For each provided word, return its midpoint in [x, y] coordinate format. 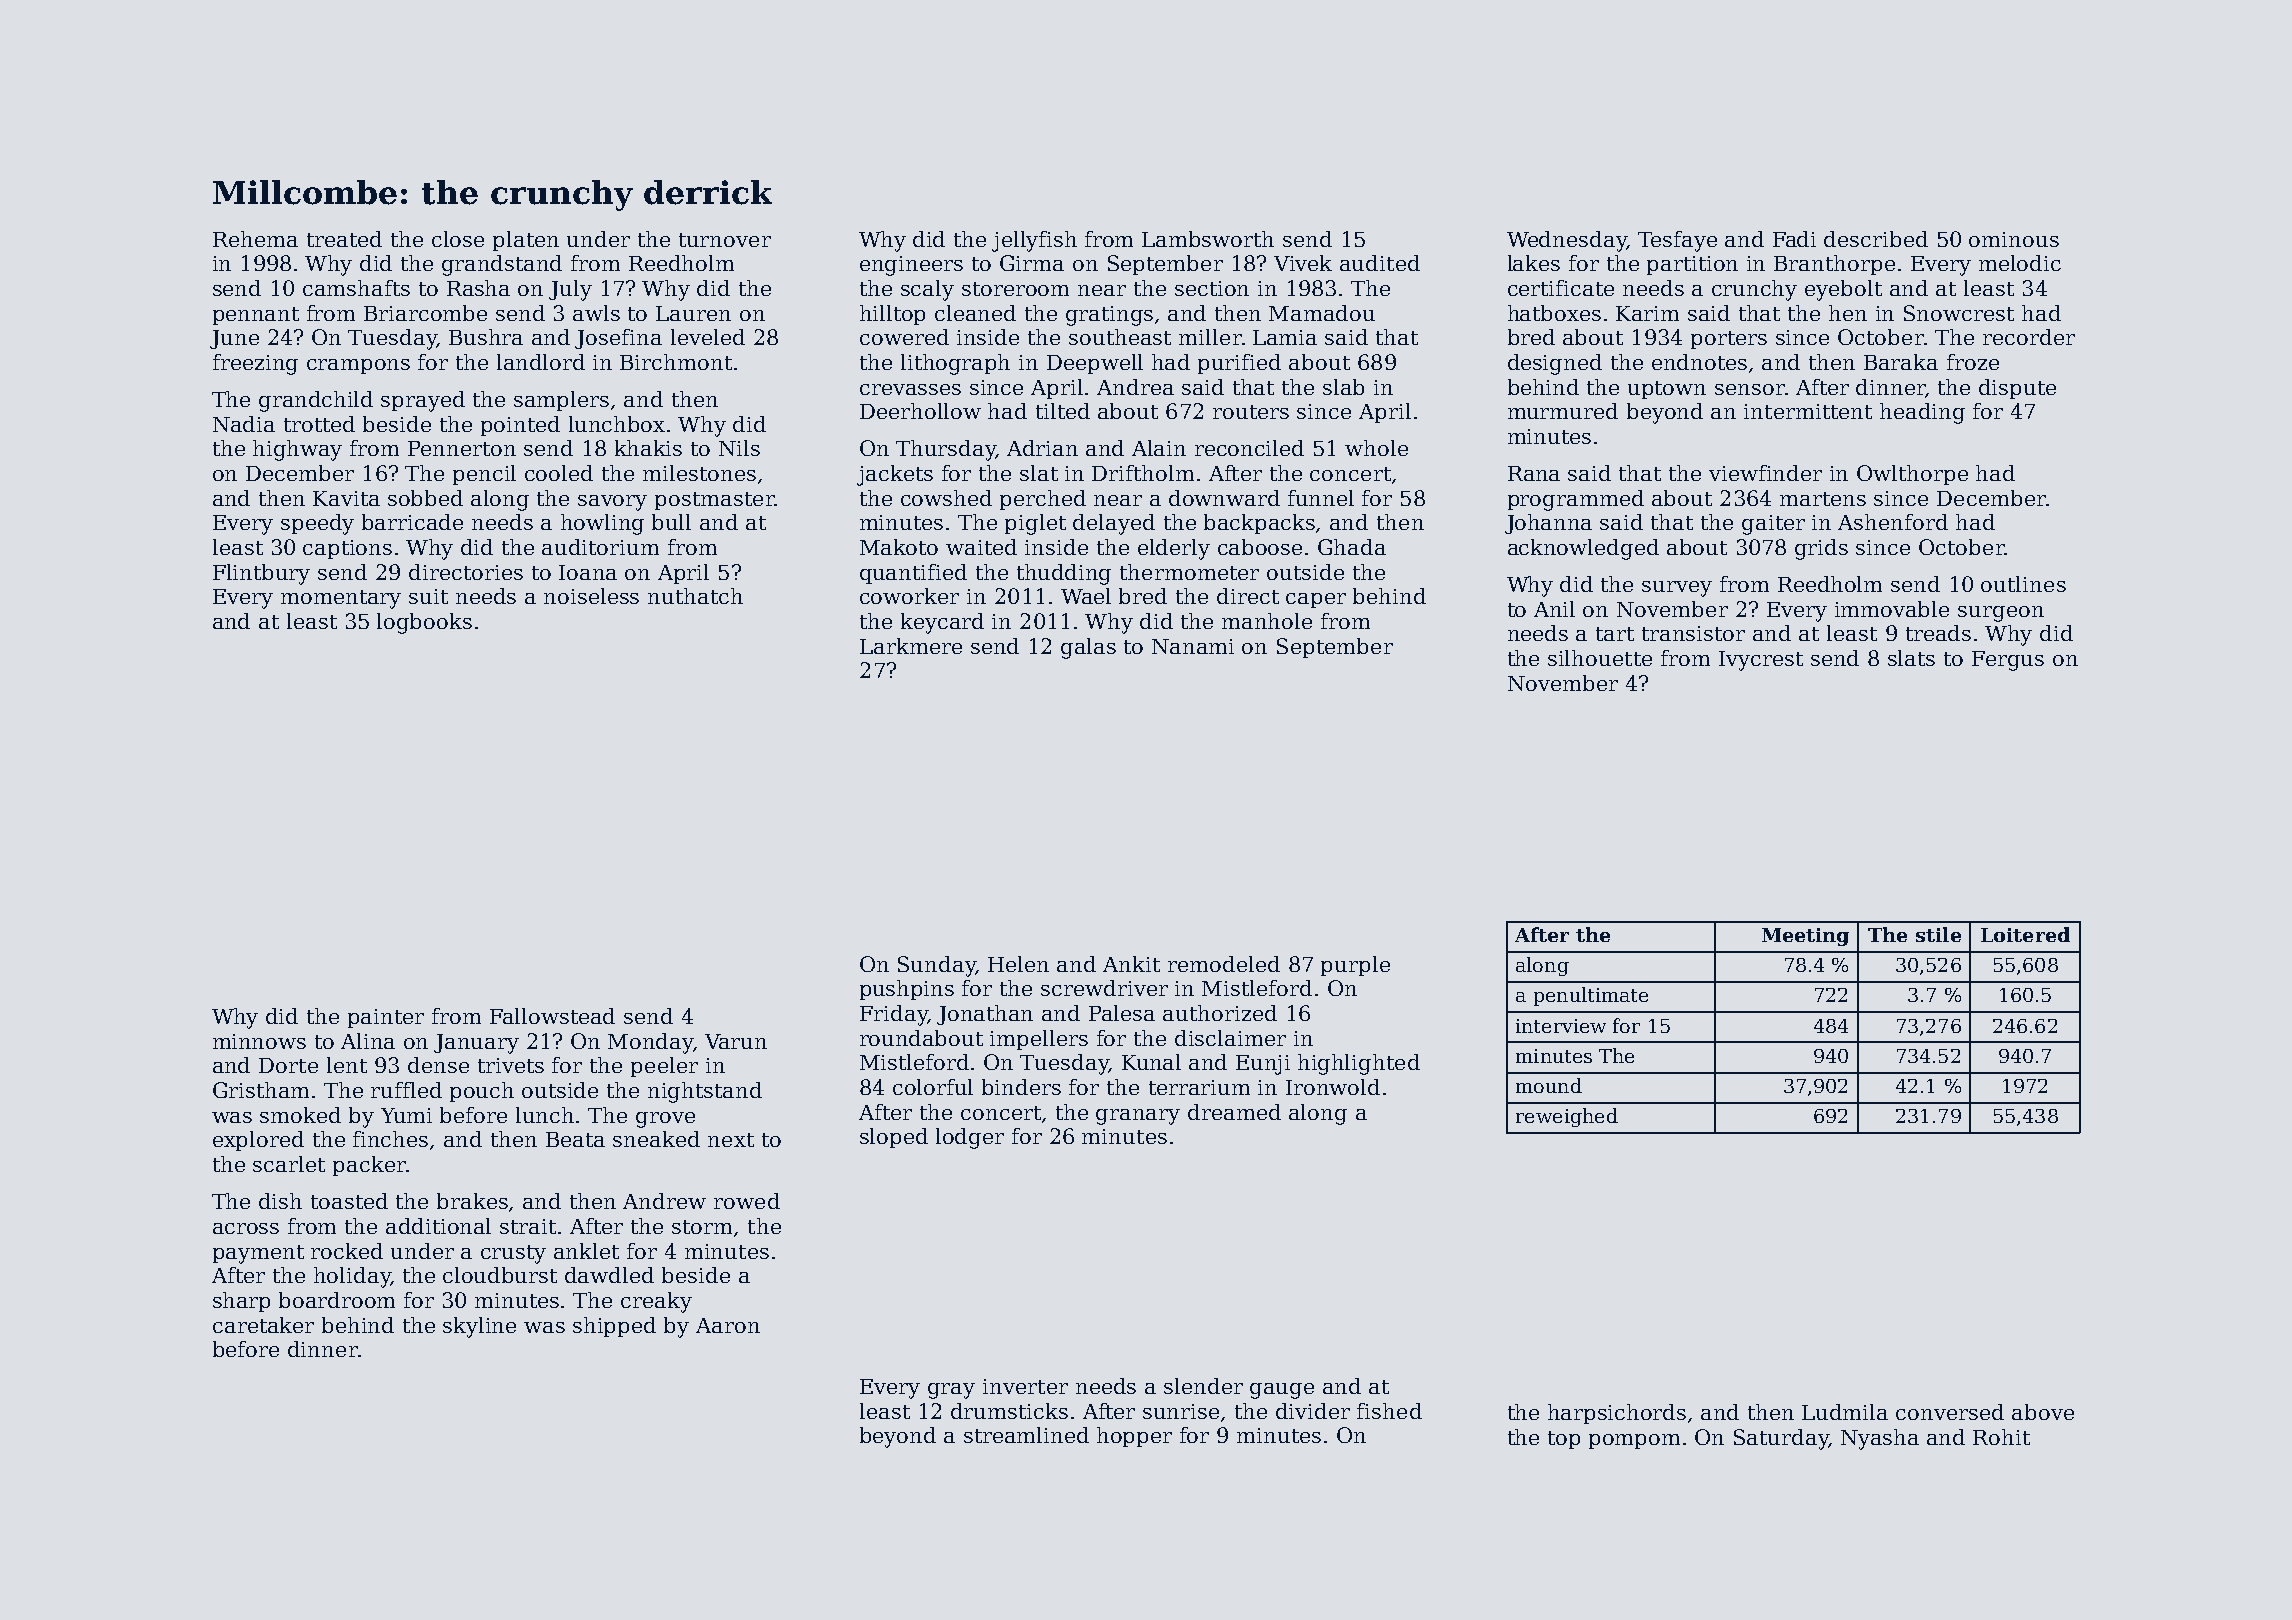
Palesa [1122, 1013]
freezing [255, 364]
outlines [2023, 584]
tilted [1063, 411]
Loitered [2025, 934]
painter [386, 1018]
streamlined [1026, 1435]
